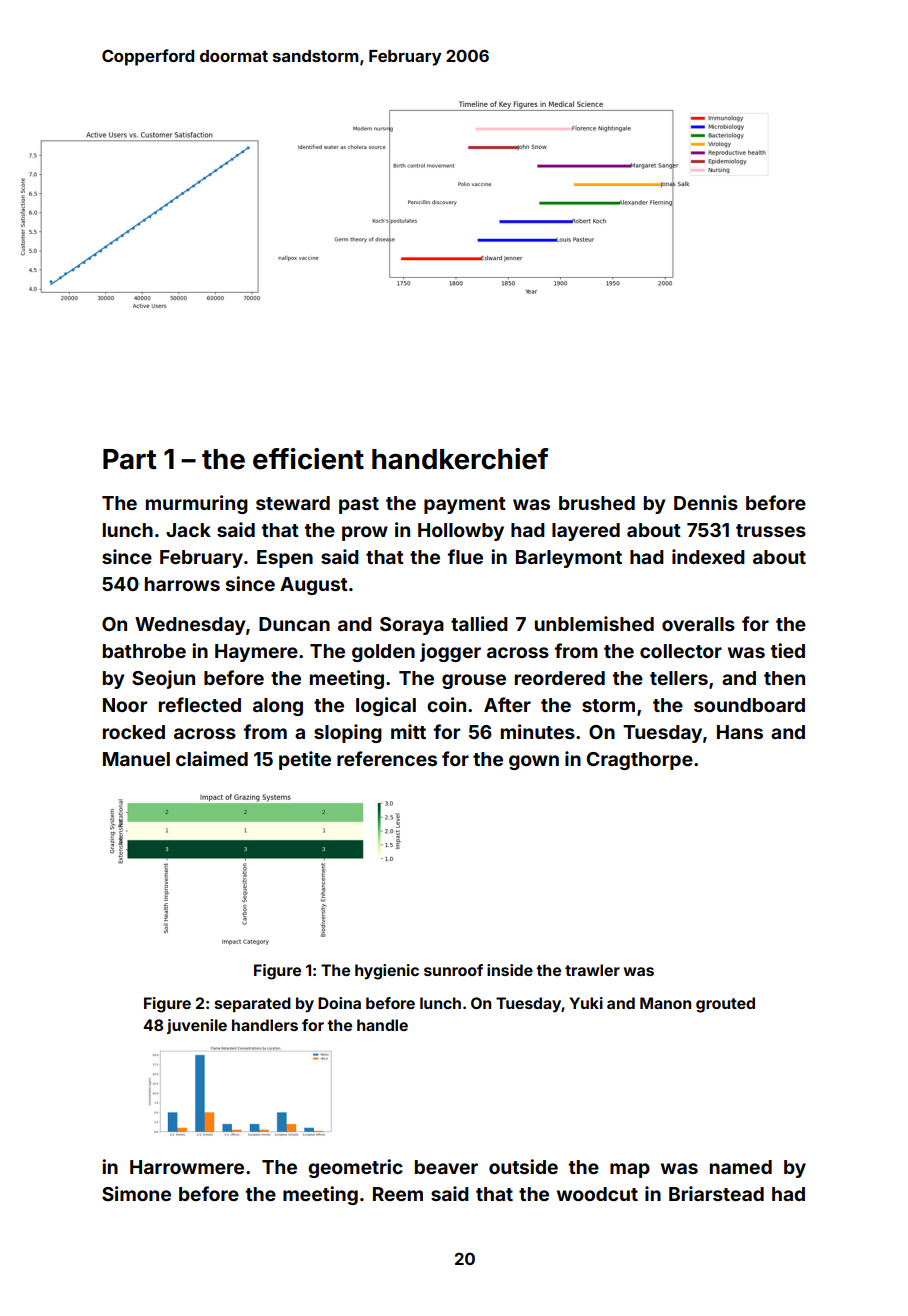 The height and width of the document is (1316, 908). I want to click on inside, so click(510, 970).
